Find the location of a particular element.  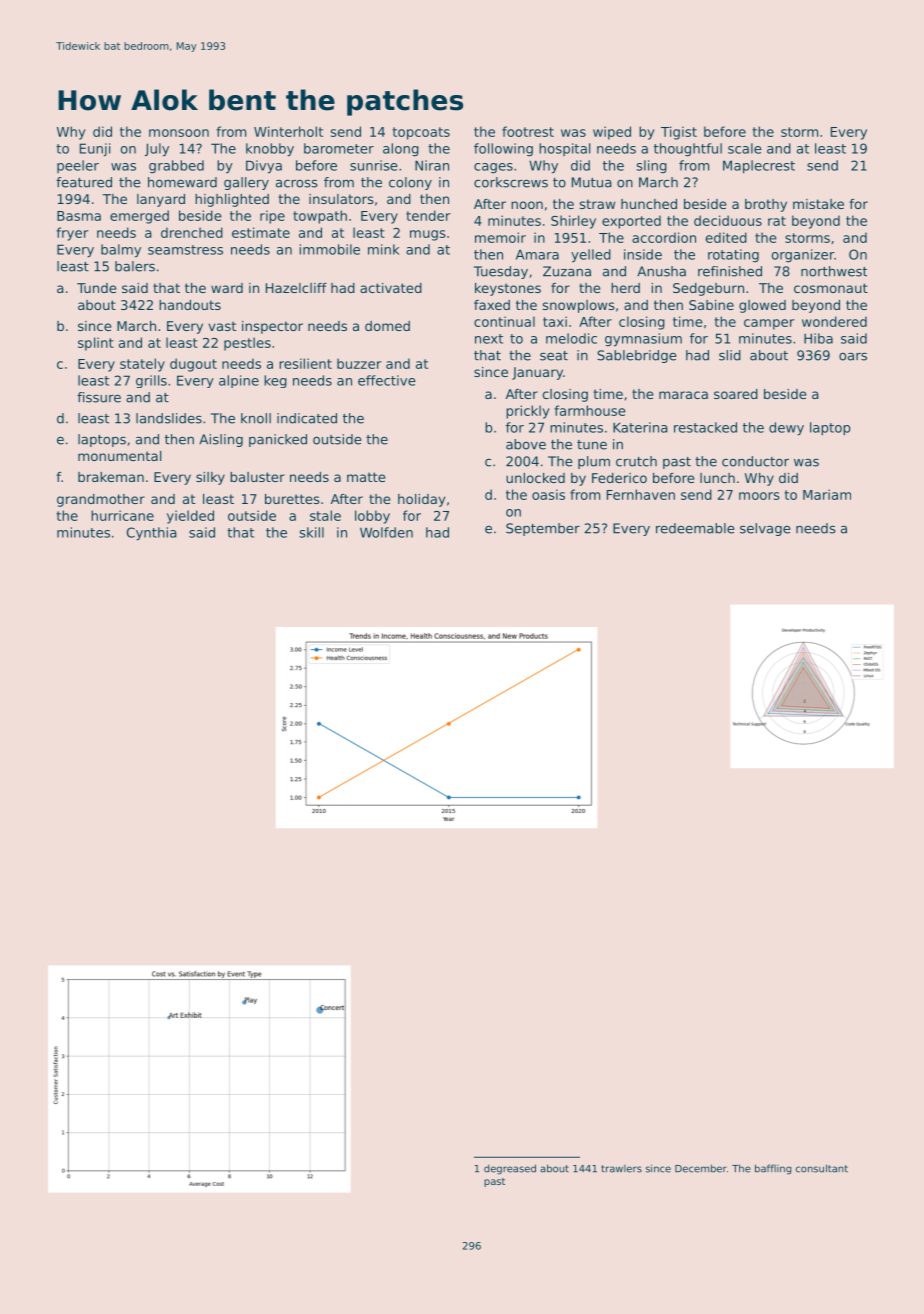

skill is located at coordinates (311, 532).
